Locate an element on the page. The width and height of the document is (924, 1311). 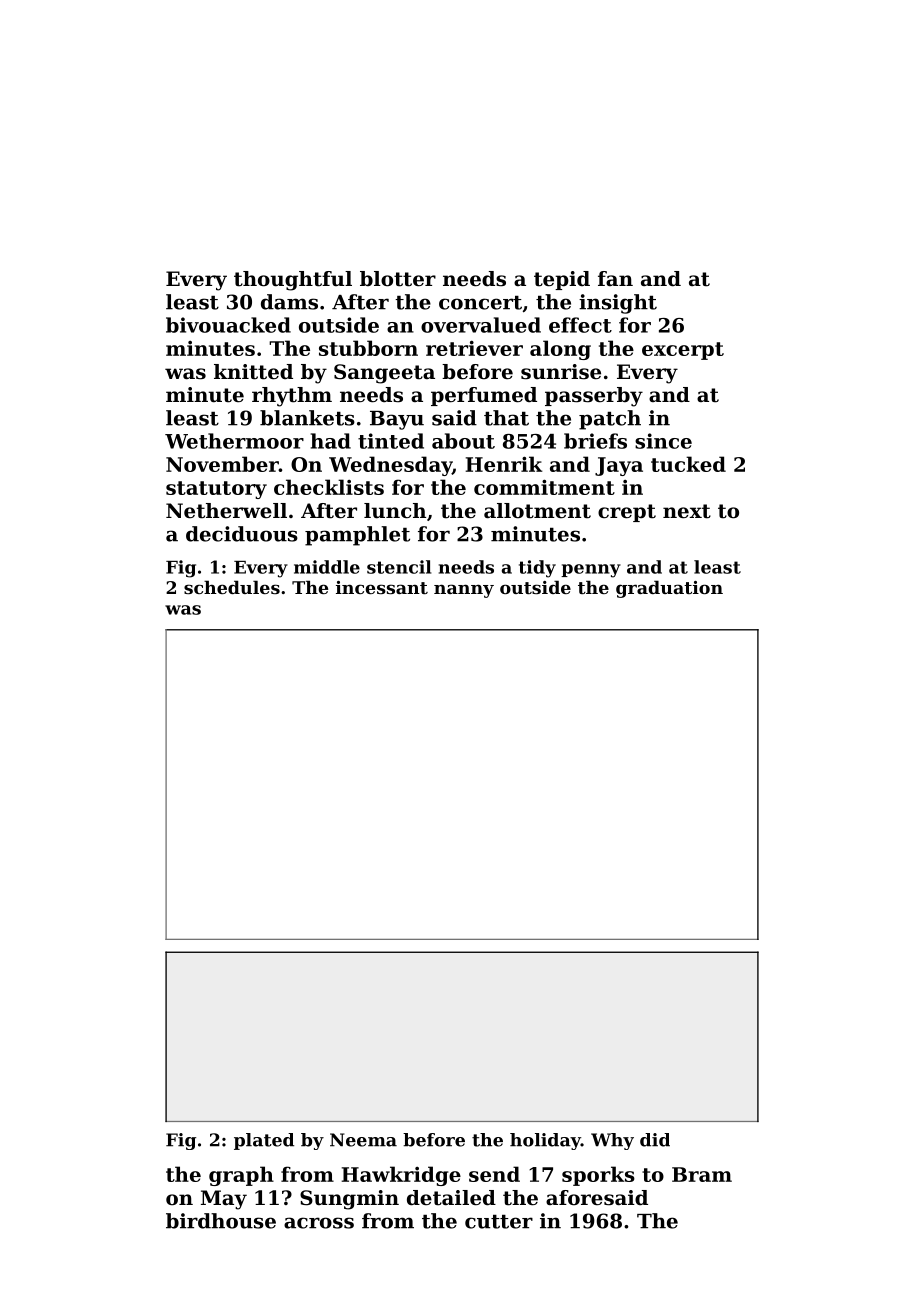
middle is located at coordinates (327, 567).
